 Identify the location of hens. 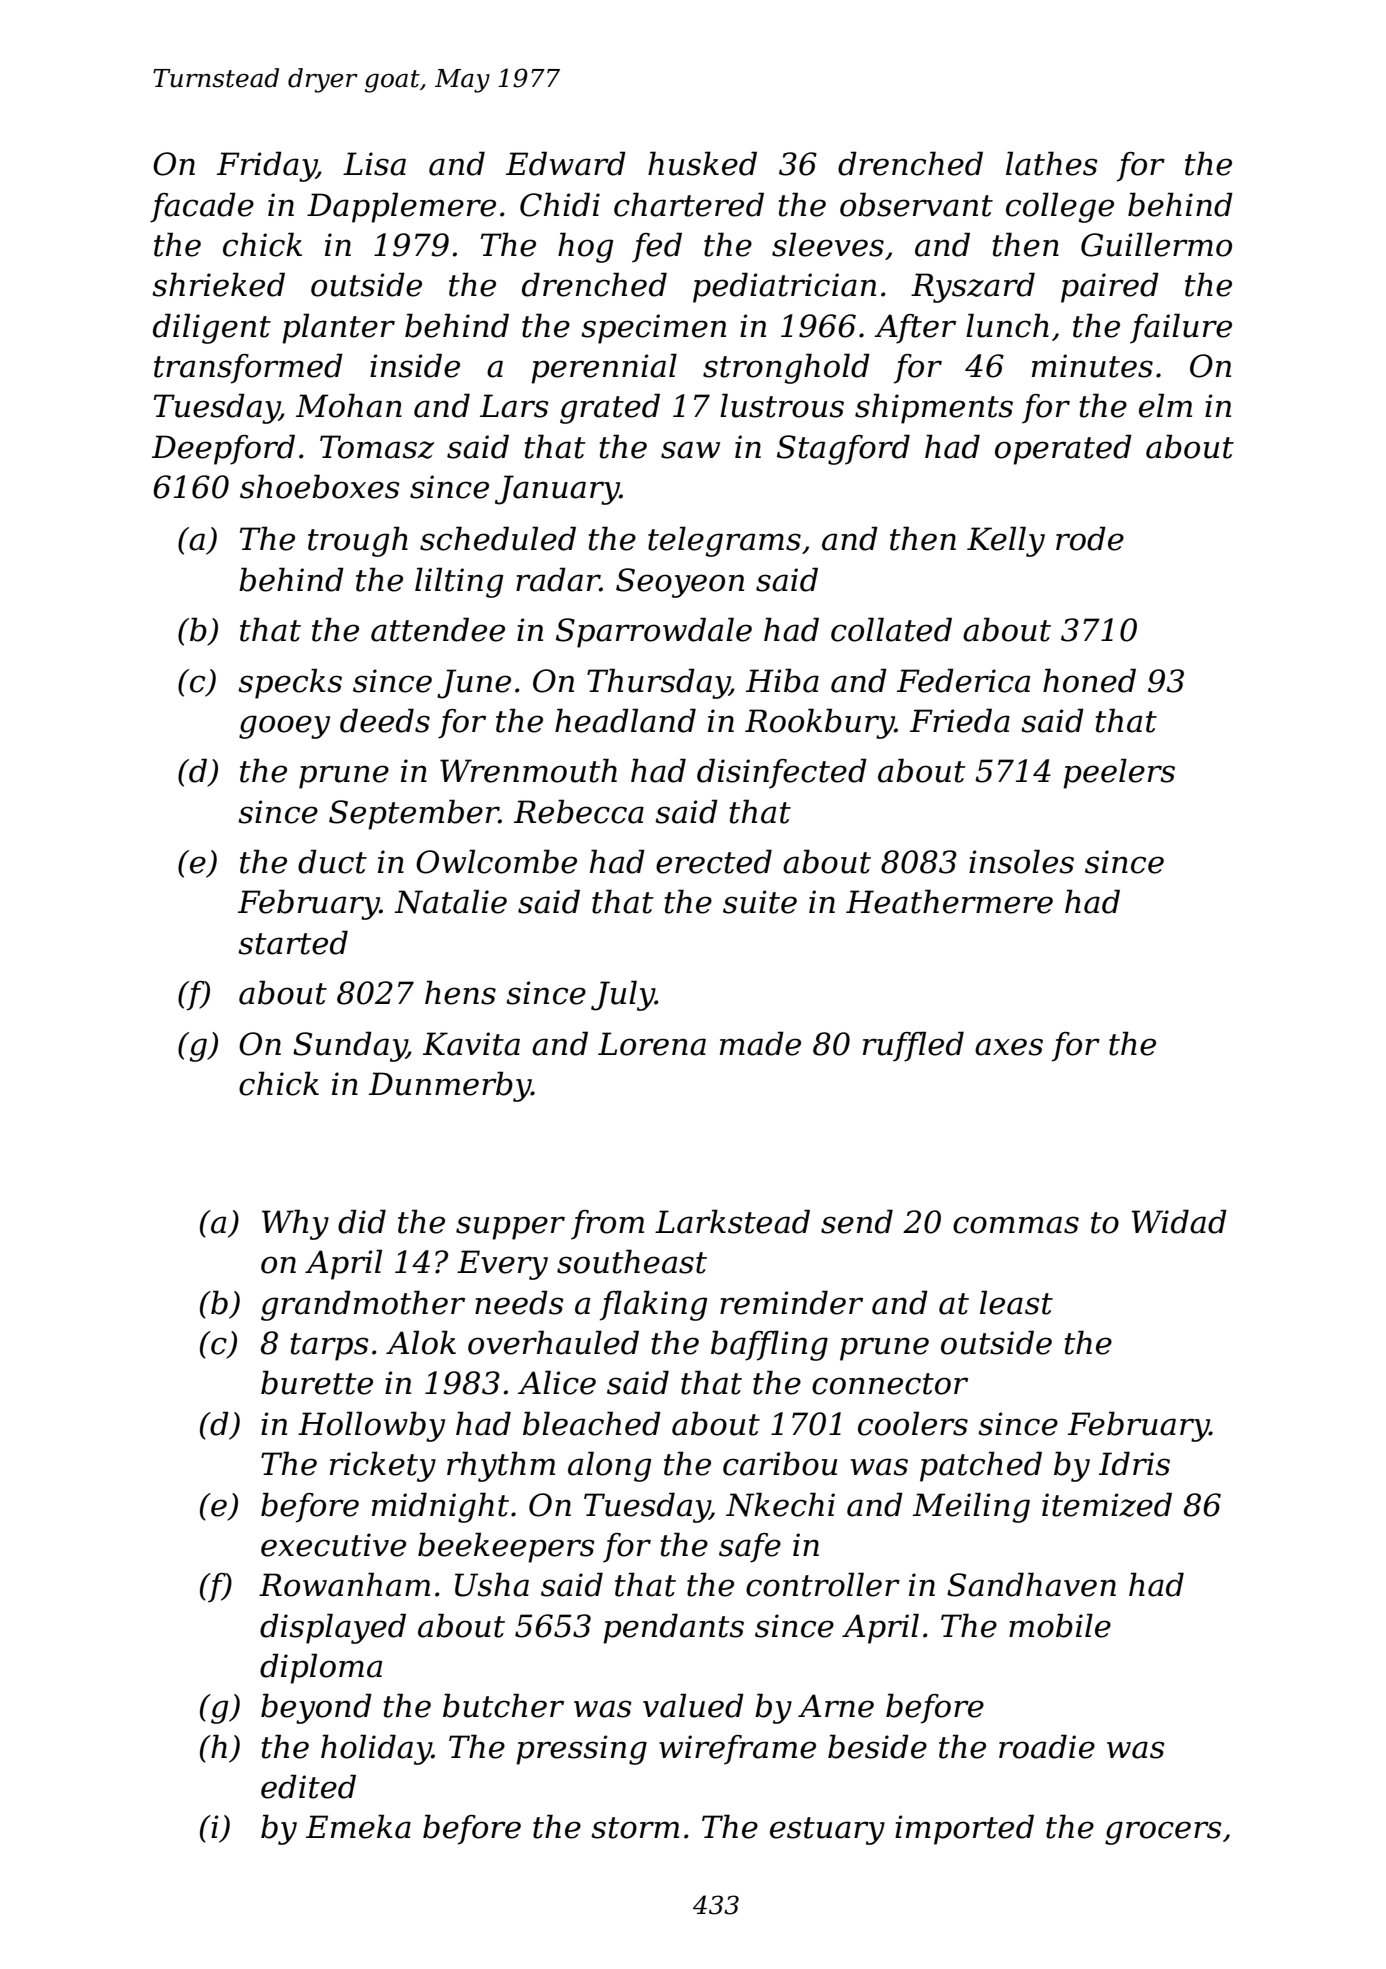
(460, 992).
